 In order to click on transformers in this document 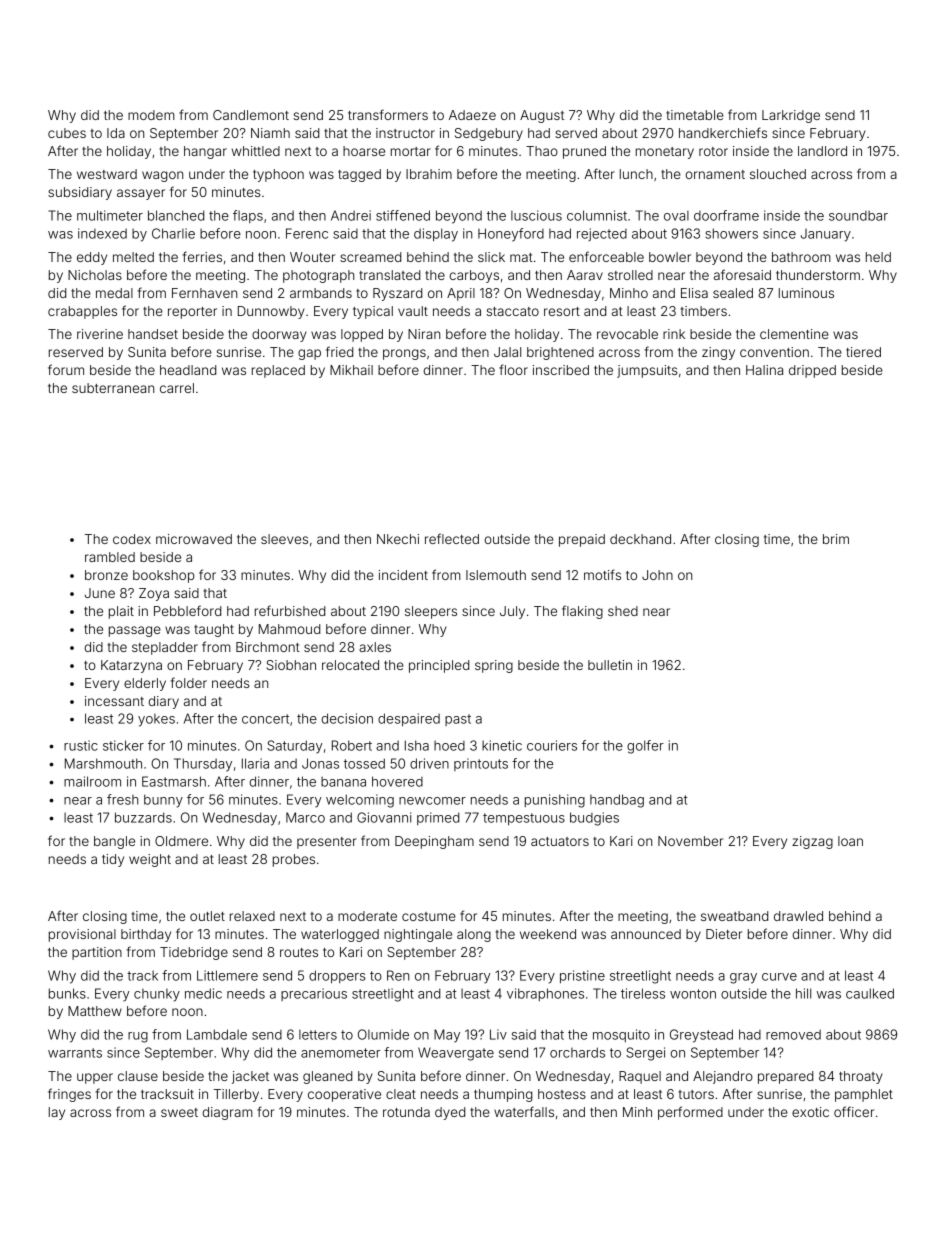, I will do `click(388, 114)`.
